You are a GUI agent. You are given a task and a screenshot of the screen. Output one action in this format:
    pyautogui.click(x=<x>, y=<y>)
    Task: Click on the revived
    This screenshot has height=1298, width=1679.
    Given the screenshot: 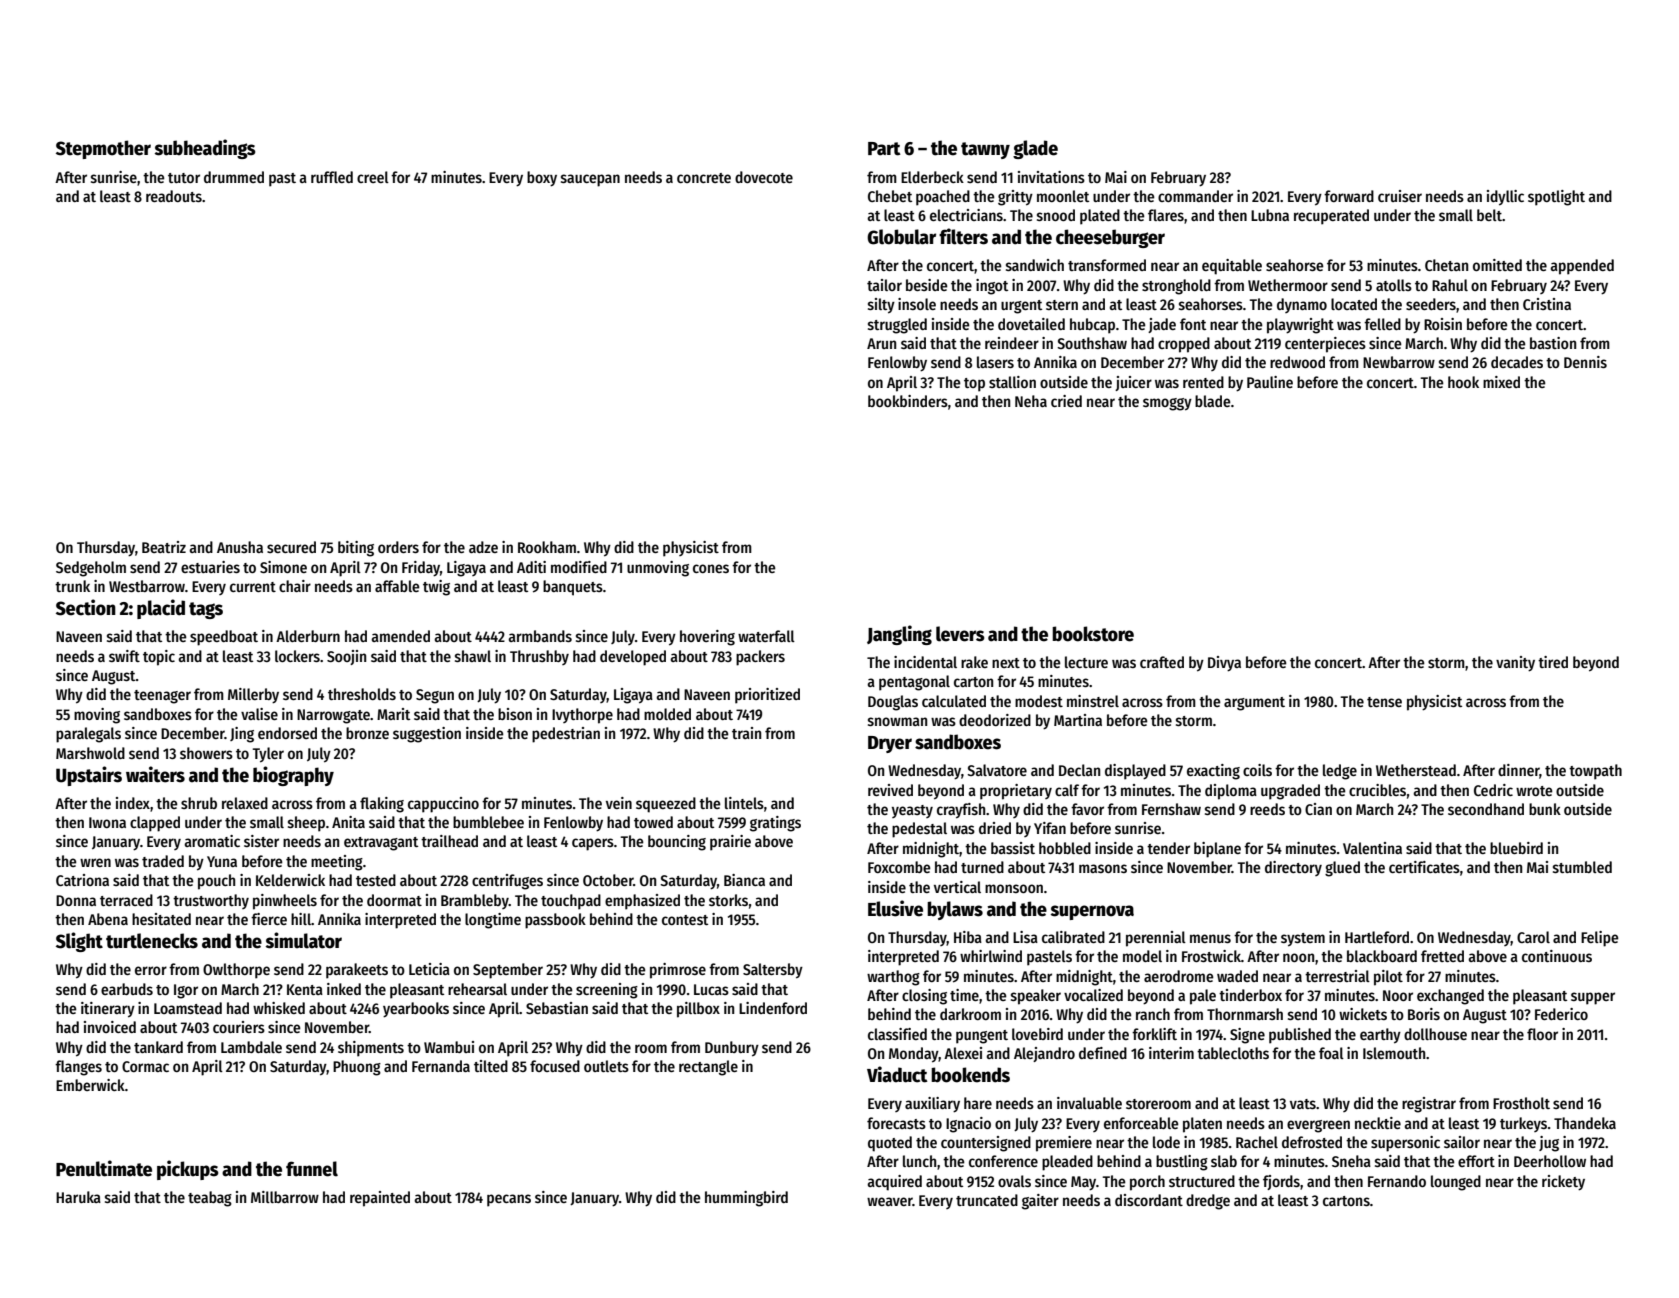 What is the action you would take?
    pyautogui.click(x=890, y=790)
